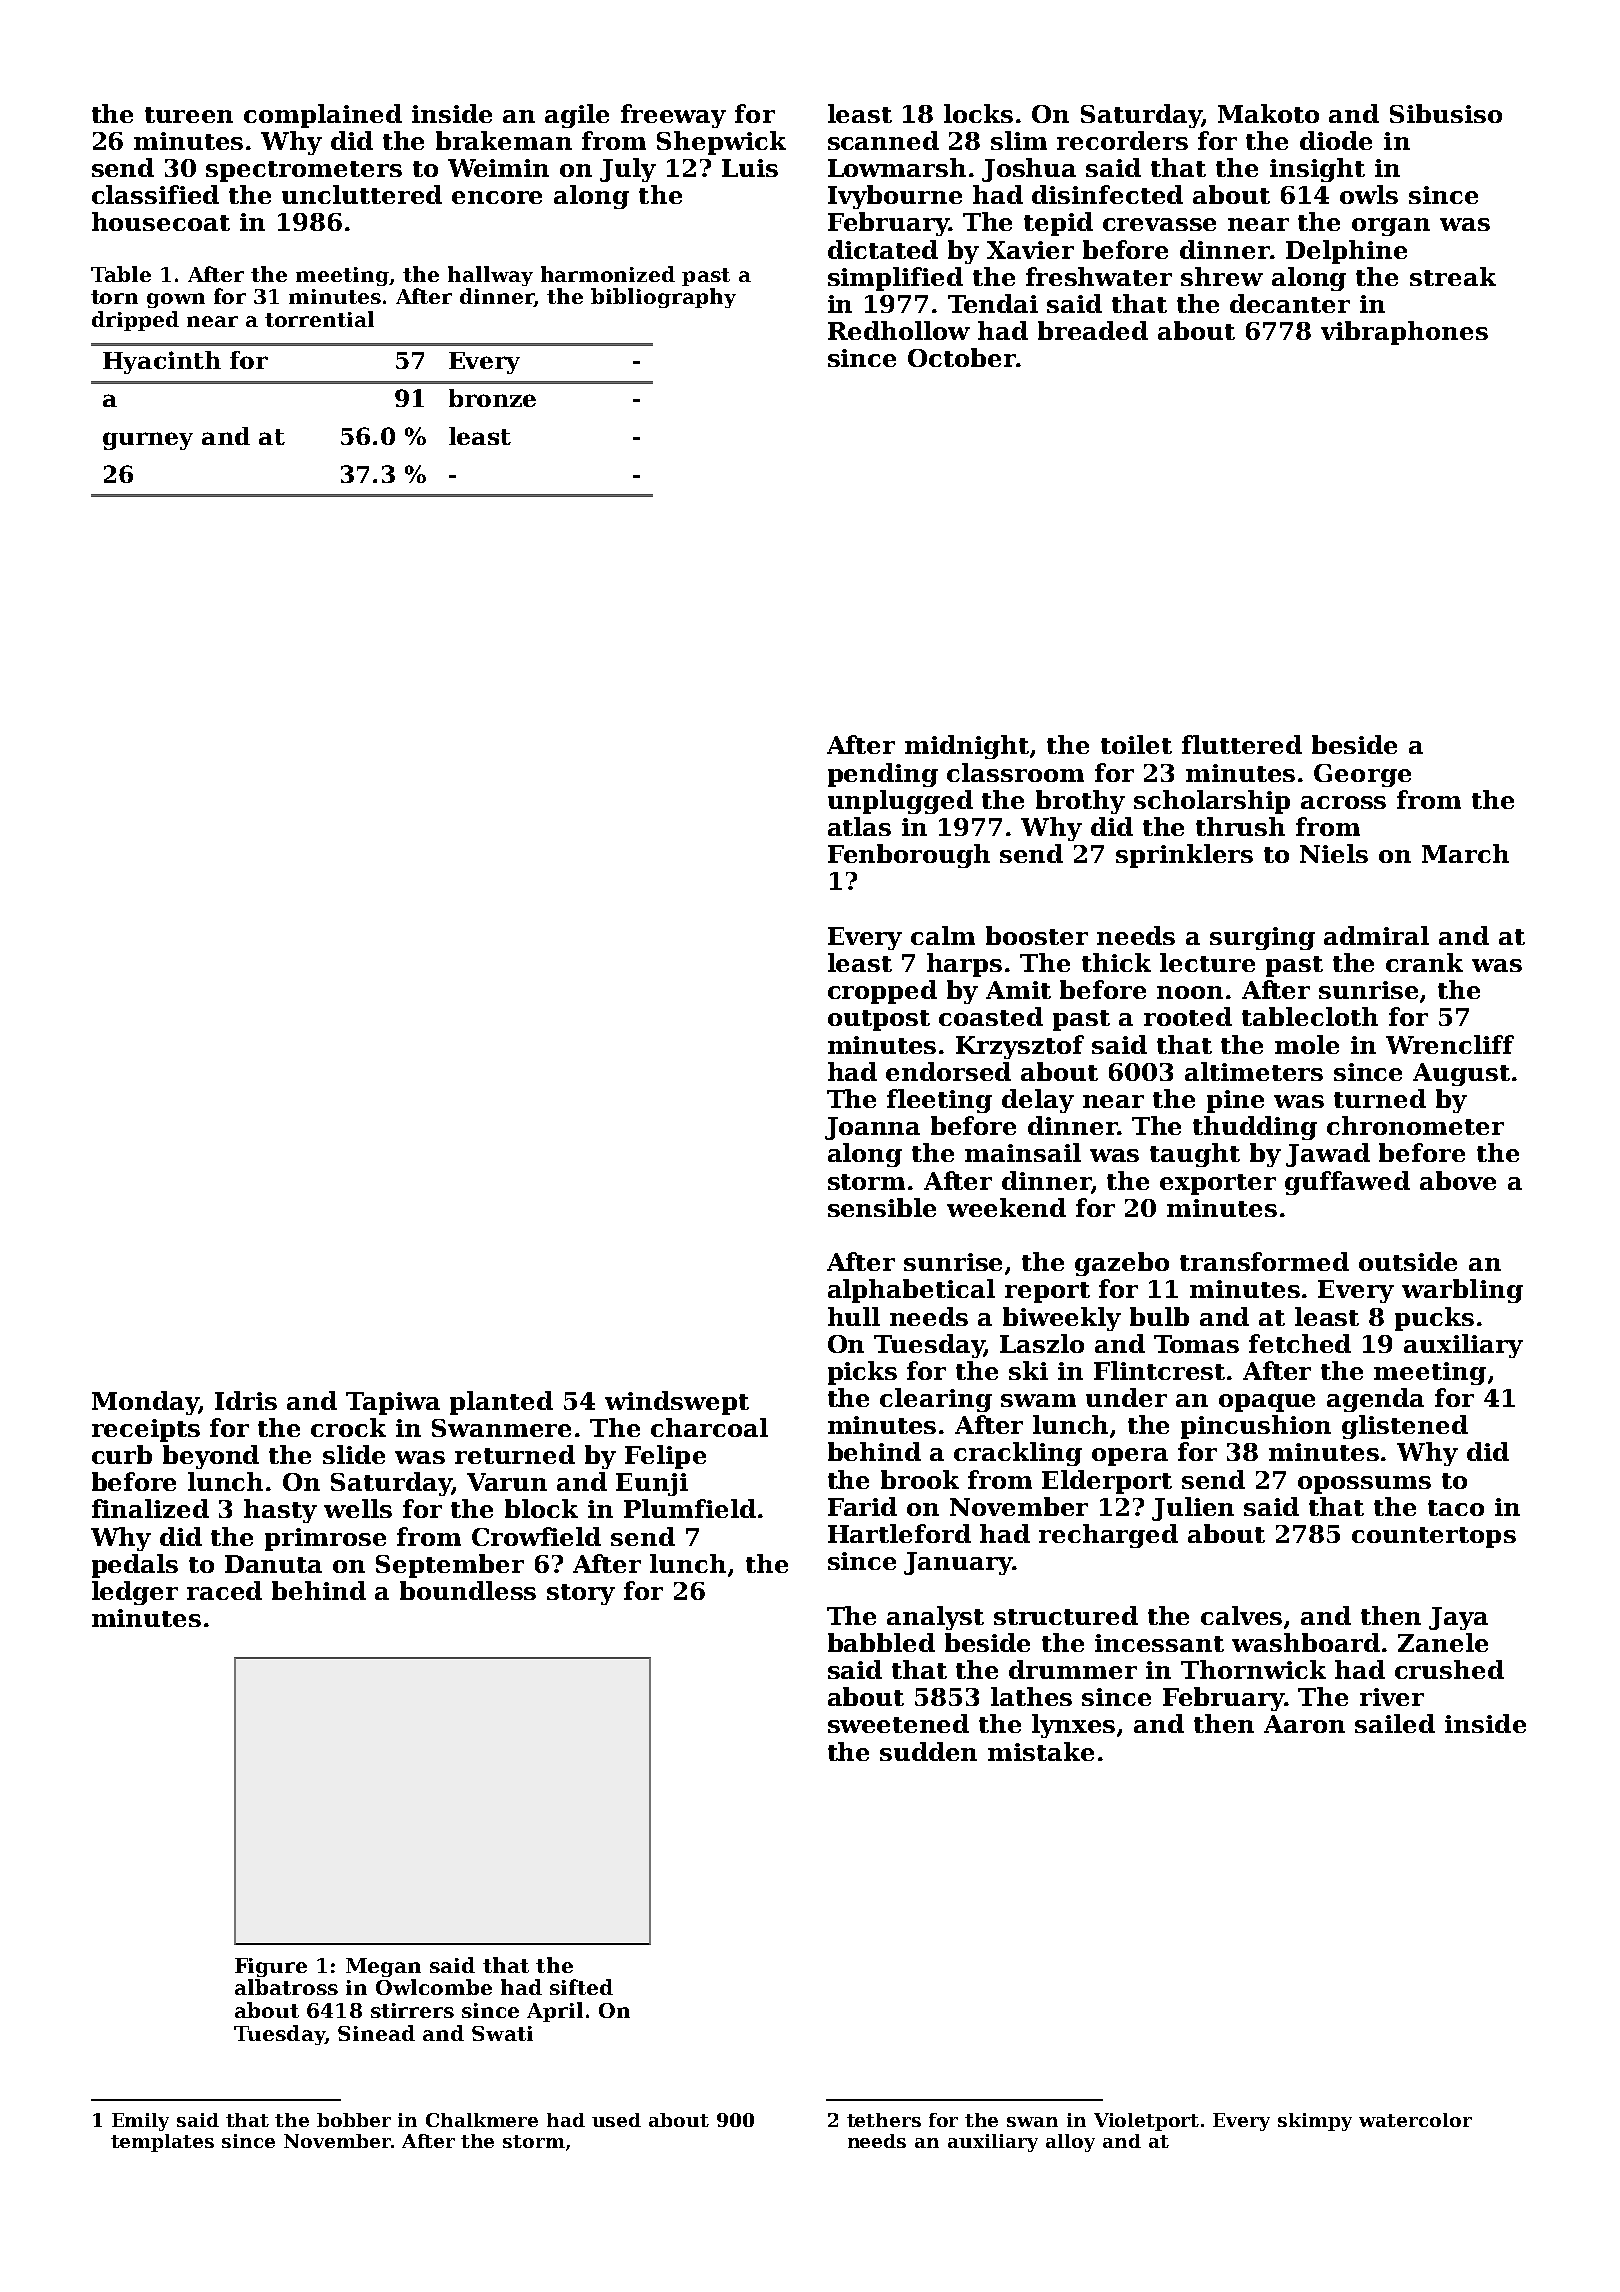 The image size is (1620, 2292). Describe the element at coordinates (1315, 2122) in the screenshot. I see `skimpy` at that location.
